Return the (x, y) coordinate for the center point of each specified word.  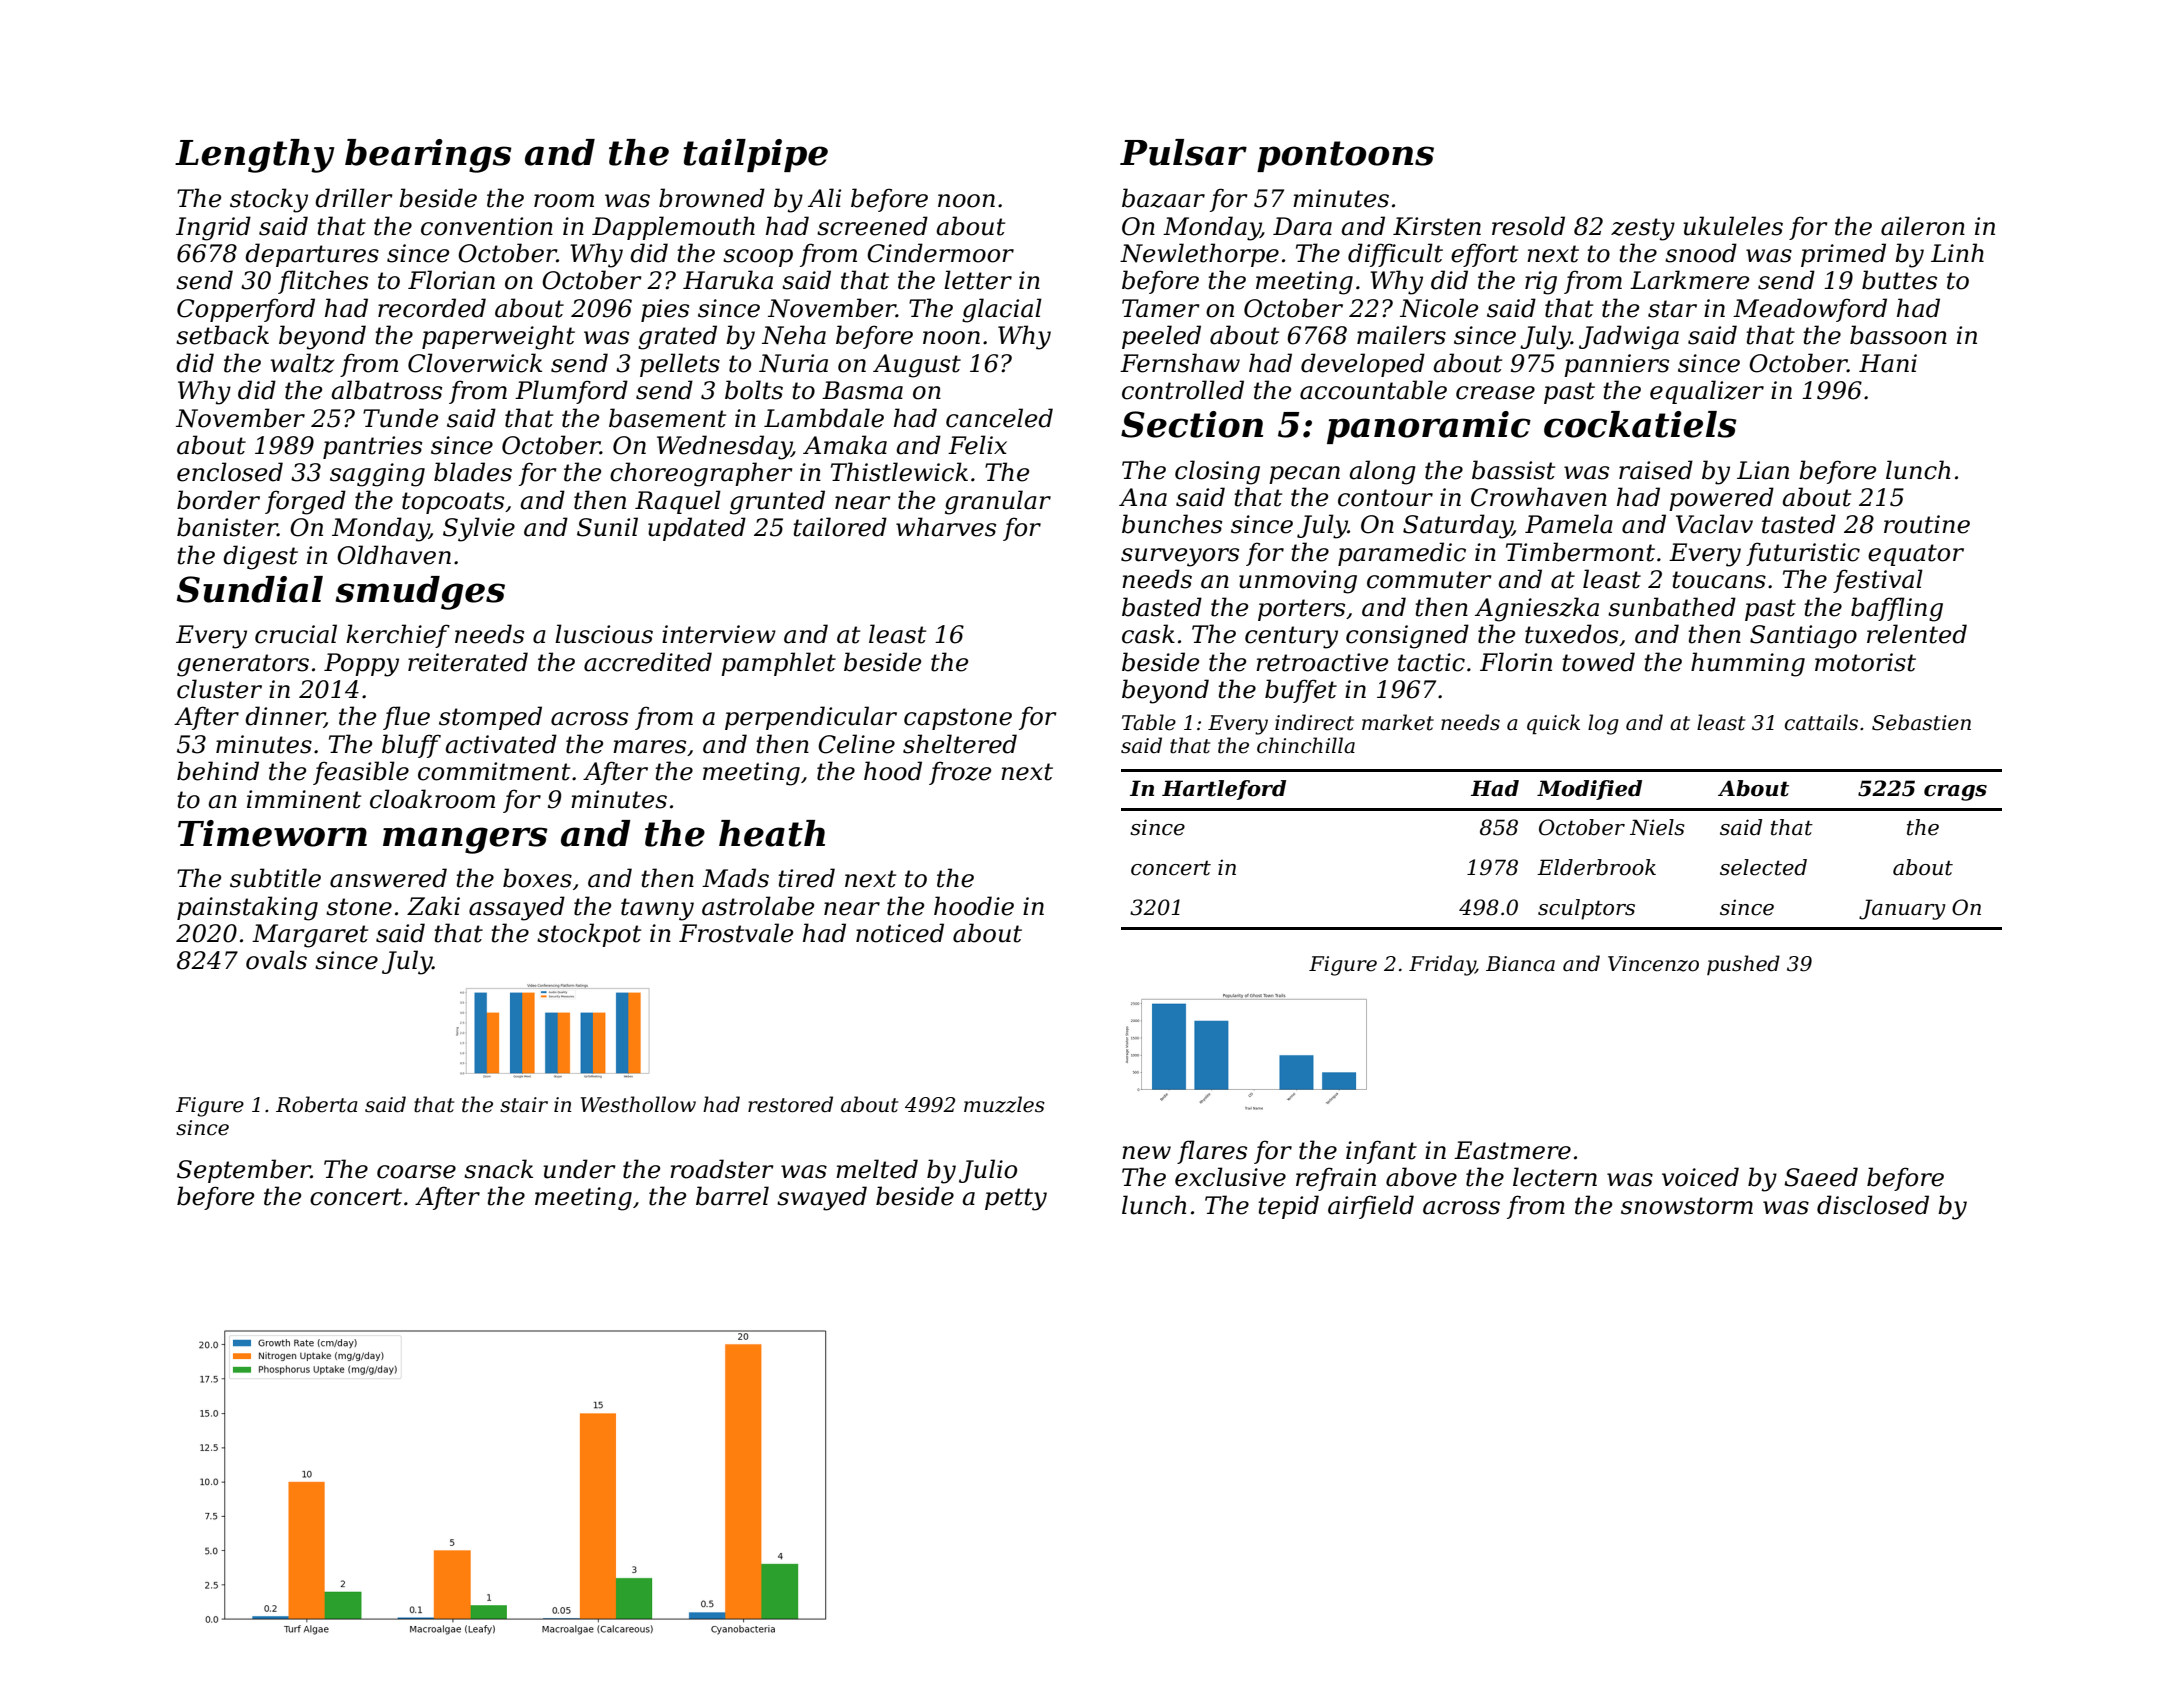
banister (227, 527)
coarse (416, 1172)
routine (1927, 524)
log (1603, 724)
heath (772, 833)
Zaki (433, 906)
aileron (1923, 226)
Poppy (361, 665)
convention (487, 226)
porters (1301, 610)
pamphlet (778, 664)
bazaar (1163, 198)
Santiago (1803, 637)
